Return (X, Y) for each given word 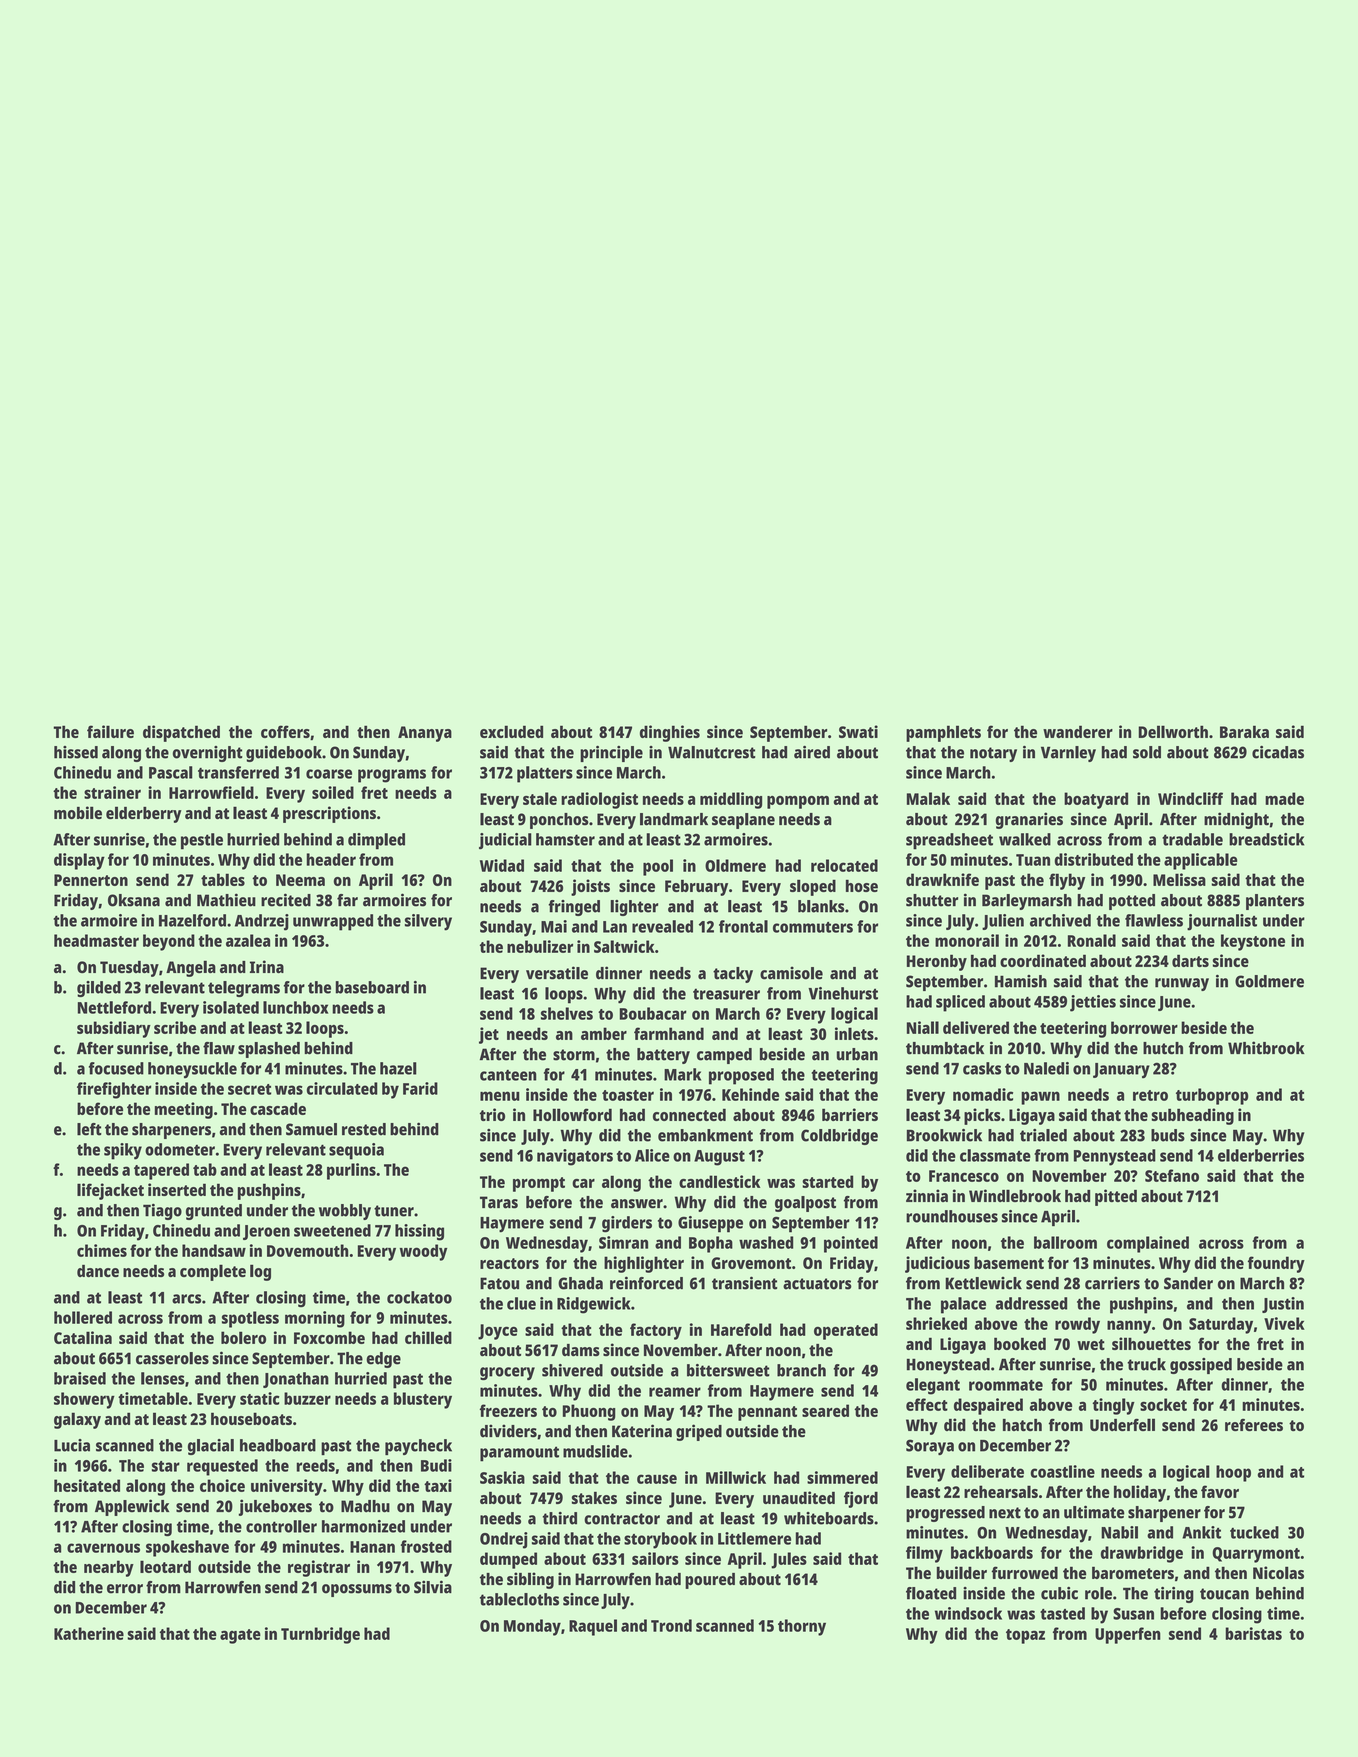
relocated (844, 865)
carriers (1112, 1283)
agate (240, 1636)
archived (1060, 920)
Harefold (741, 1329)
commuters (813, 927)
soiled (333, 792)
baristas (1253, 1633)
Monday (532, 1627)
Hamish (1021, 981)
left (89, 1129)
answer (637, 1204)
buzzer (307, 1398)
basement (1009, 1262)
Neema (300, 880)
